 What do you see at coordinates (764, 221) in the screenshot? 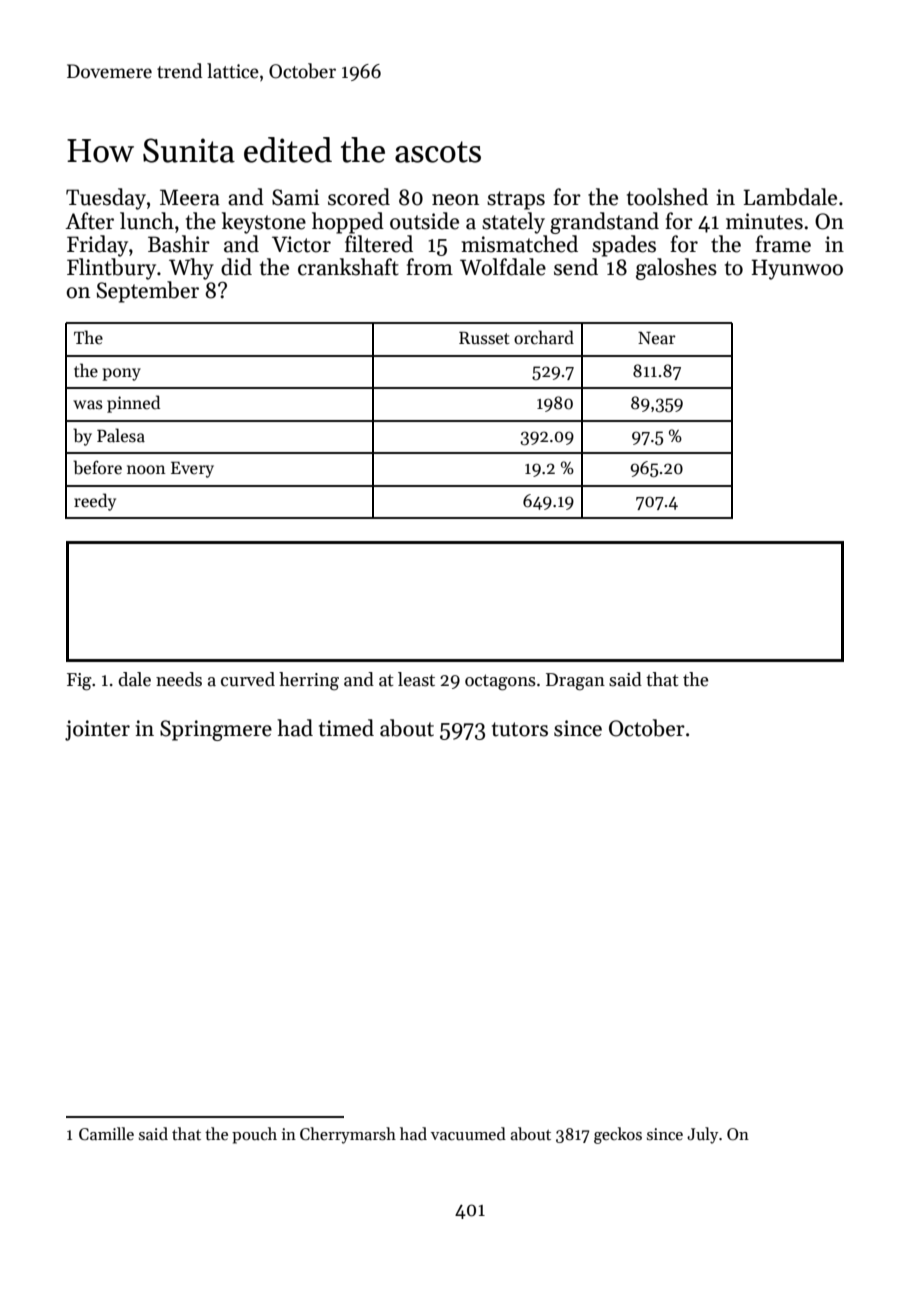
I see `minutes` at bounding box center [764, 221].
